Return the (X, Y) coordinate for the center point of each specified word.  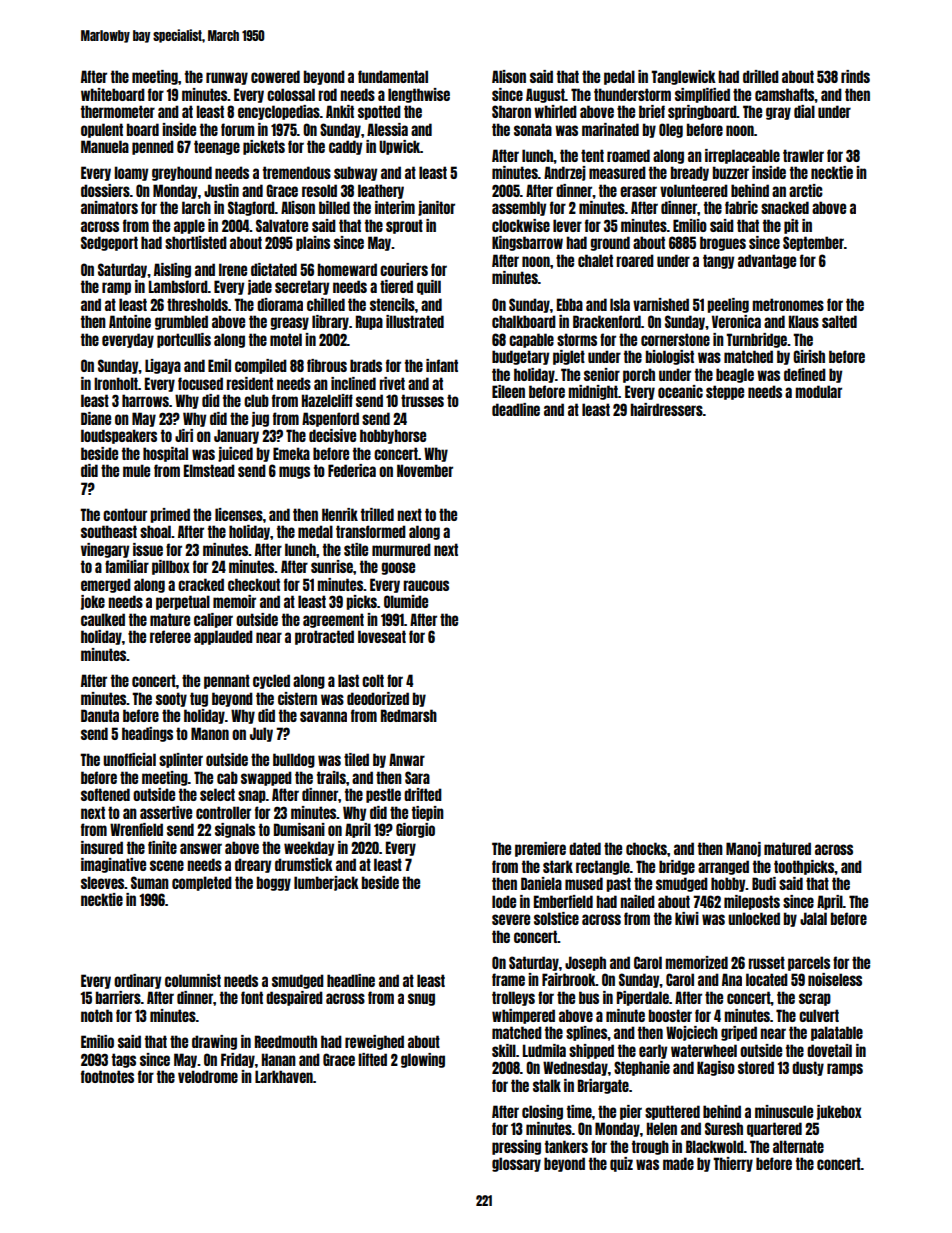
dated (585, 848)
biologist (670, 357)
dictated (274, 269)
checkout (254, 584)
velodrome (208, 1076)
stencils (392, 304)
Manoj (743, 849)
